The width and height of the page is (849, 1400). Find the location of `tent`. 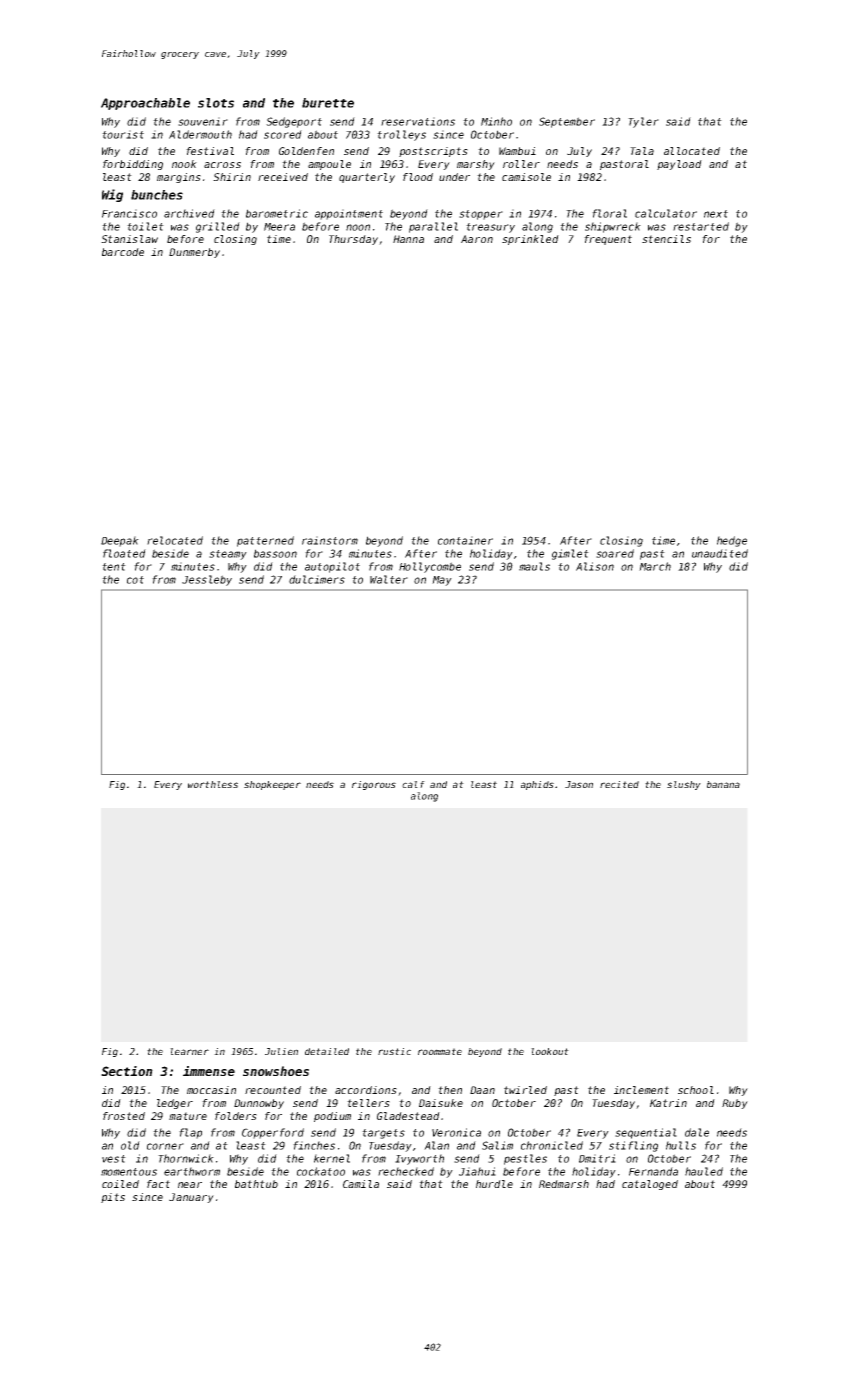

tent is located at coordinates (114, 567).
